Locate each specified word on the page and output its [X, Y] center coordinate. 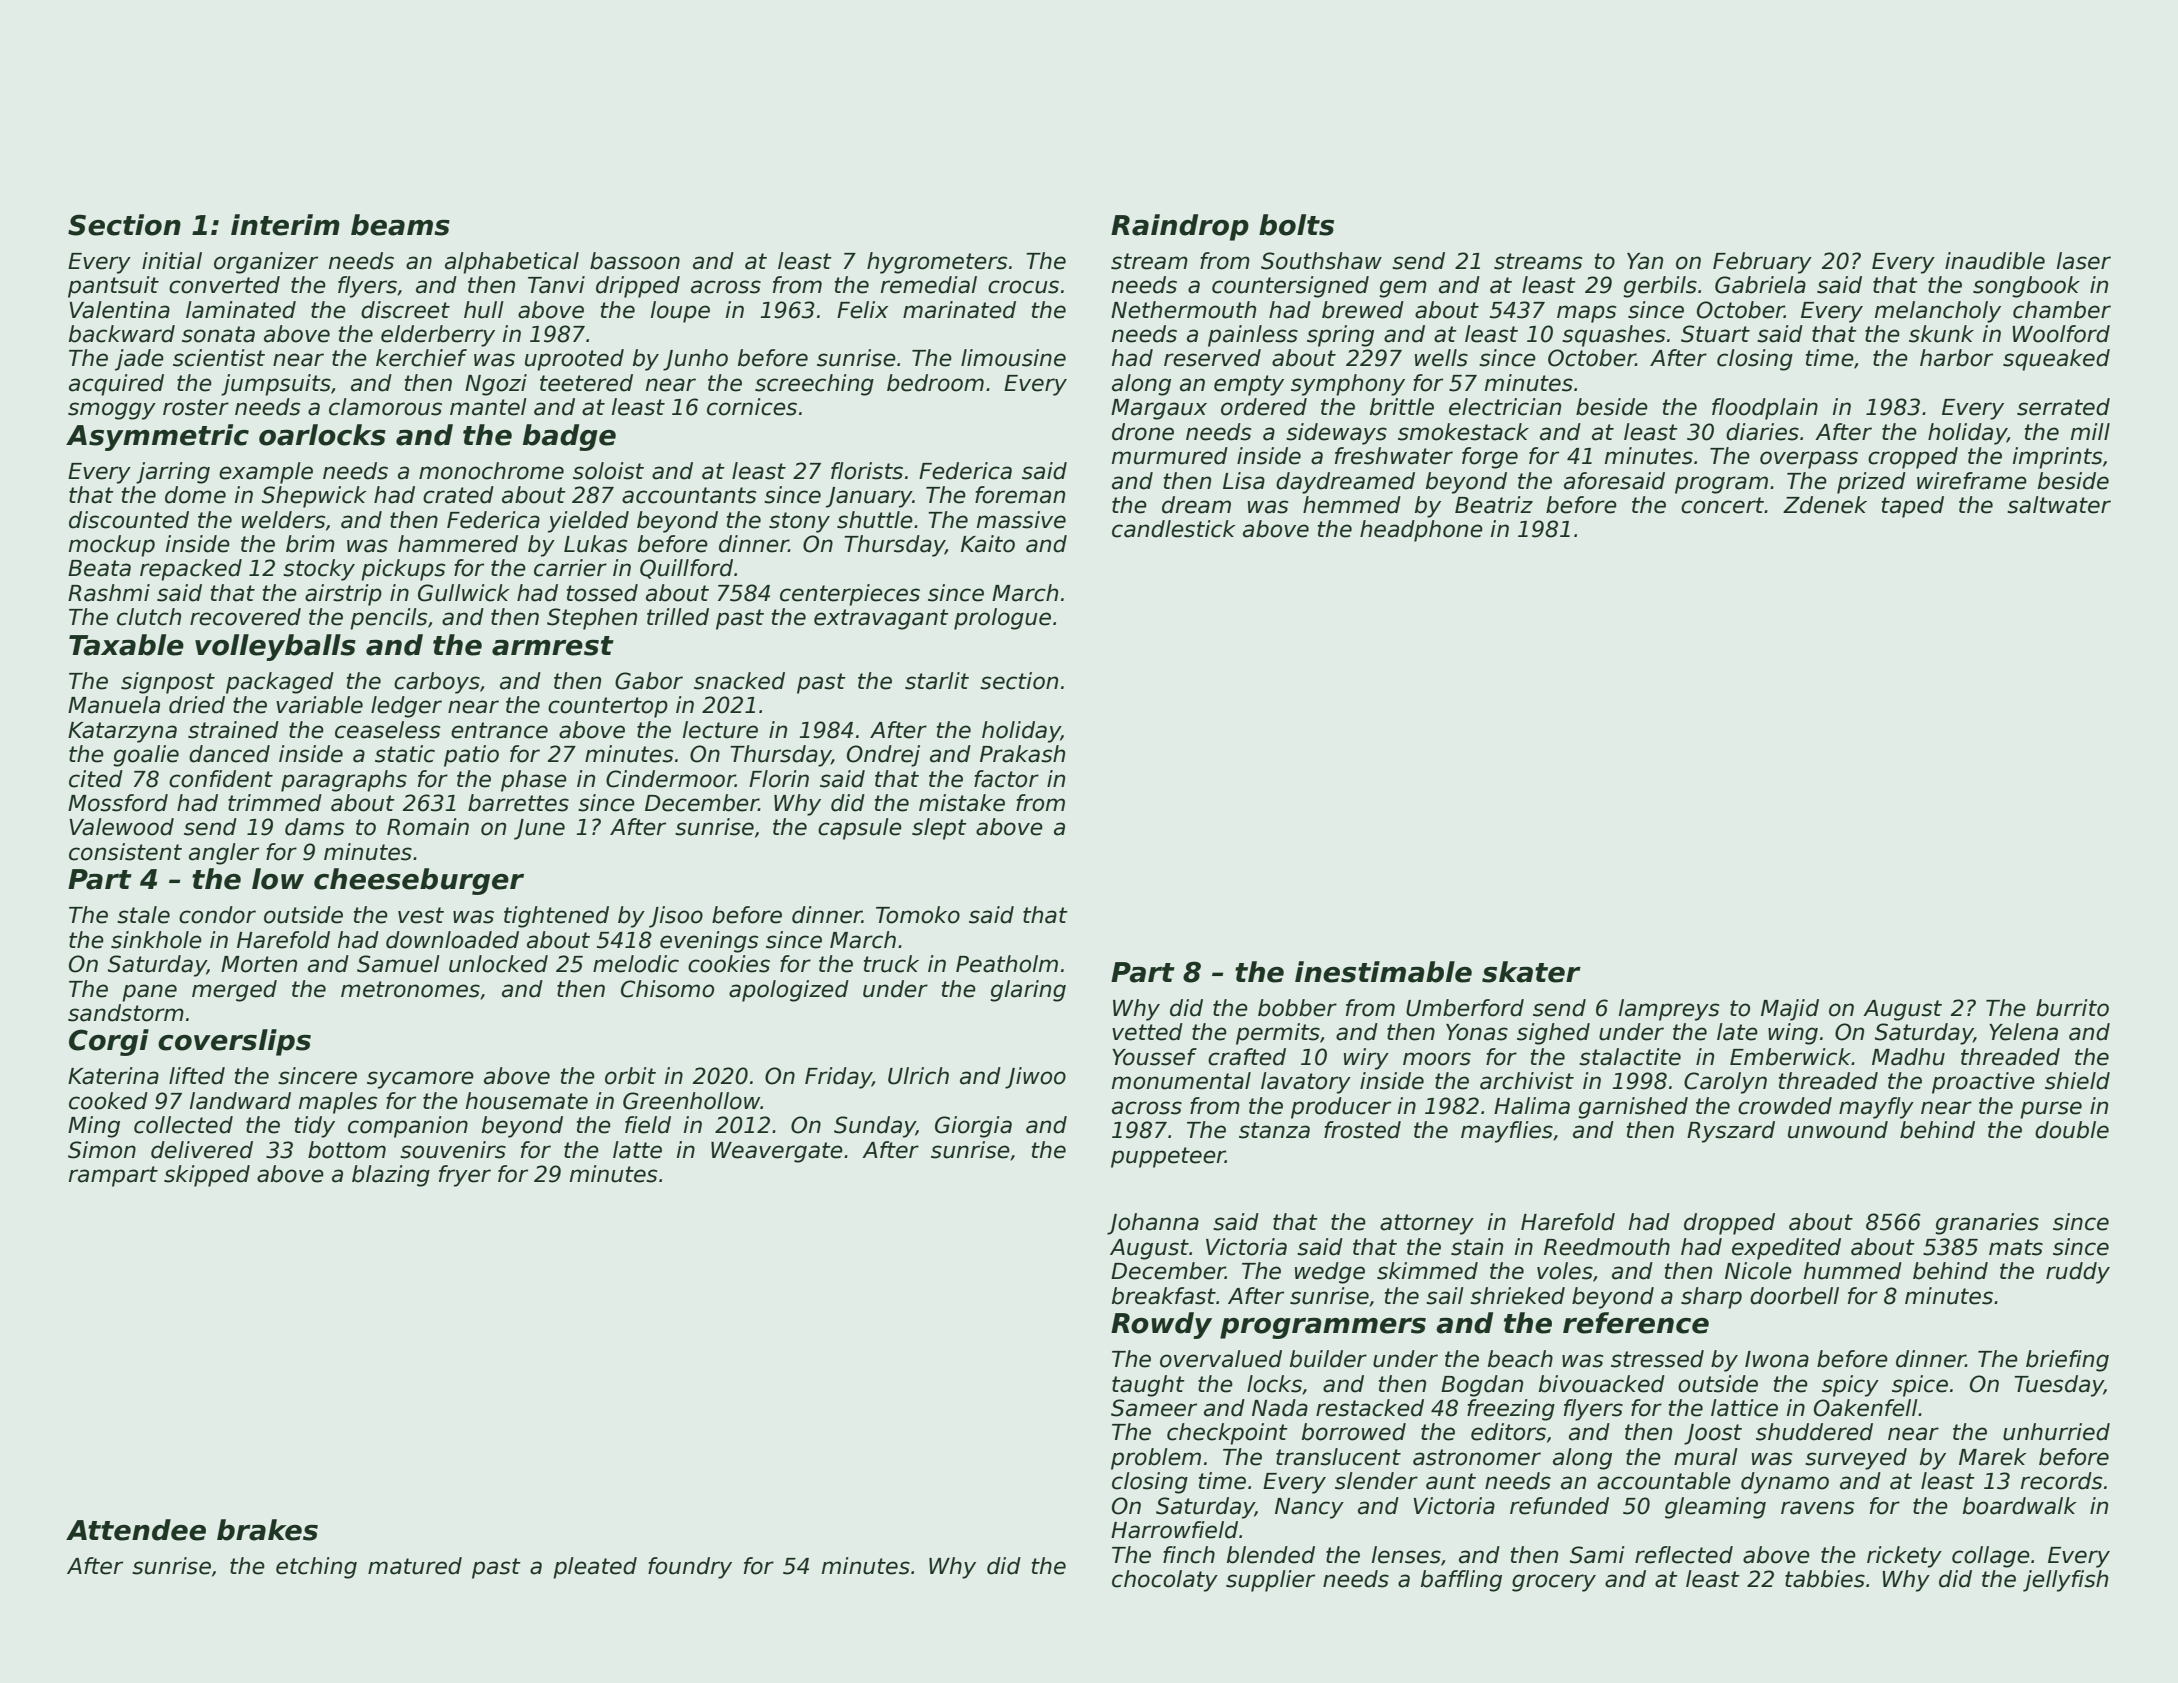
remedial [929, 285]
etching [316, 1568]
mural [1706, 1457]
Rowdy [1161, 1325]
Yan [1645, 261]
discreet [405, 310]
